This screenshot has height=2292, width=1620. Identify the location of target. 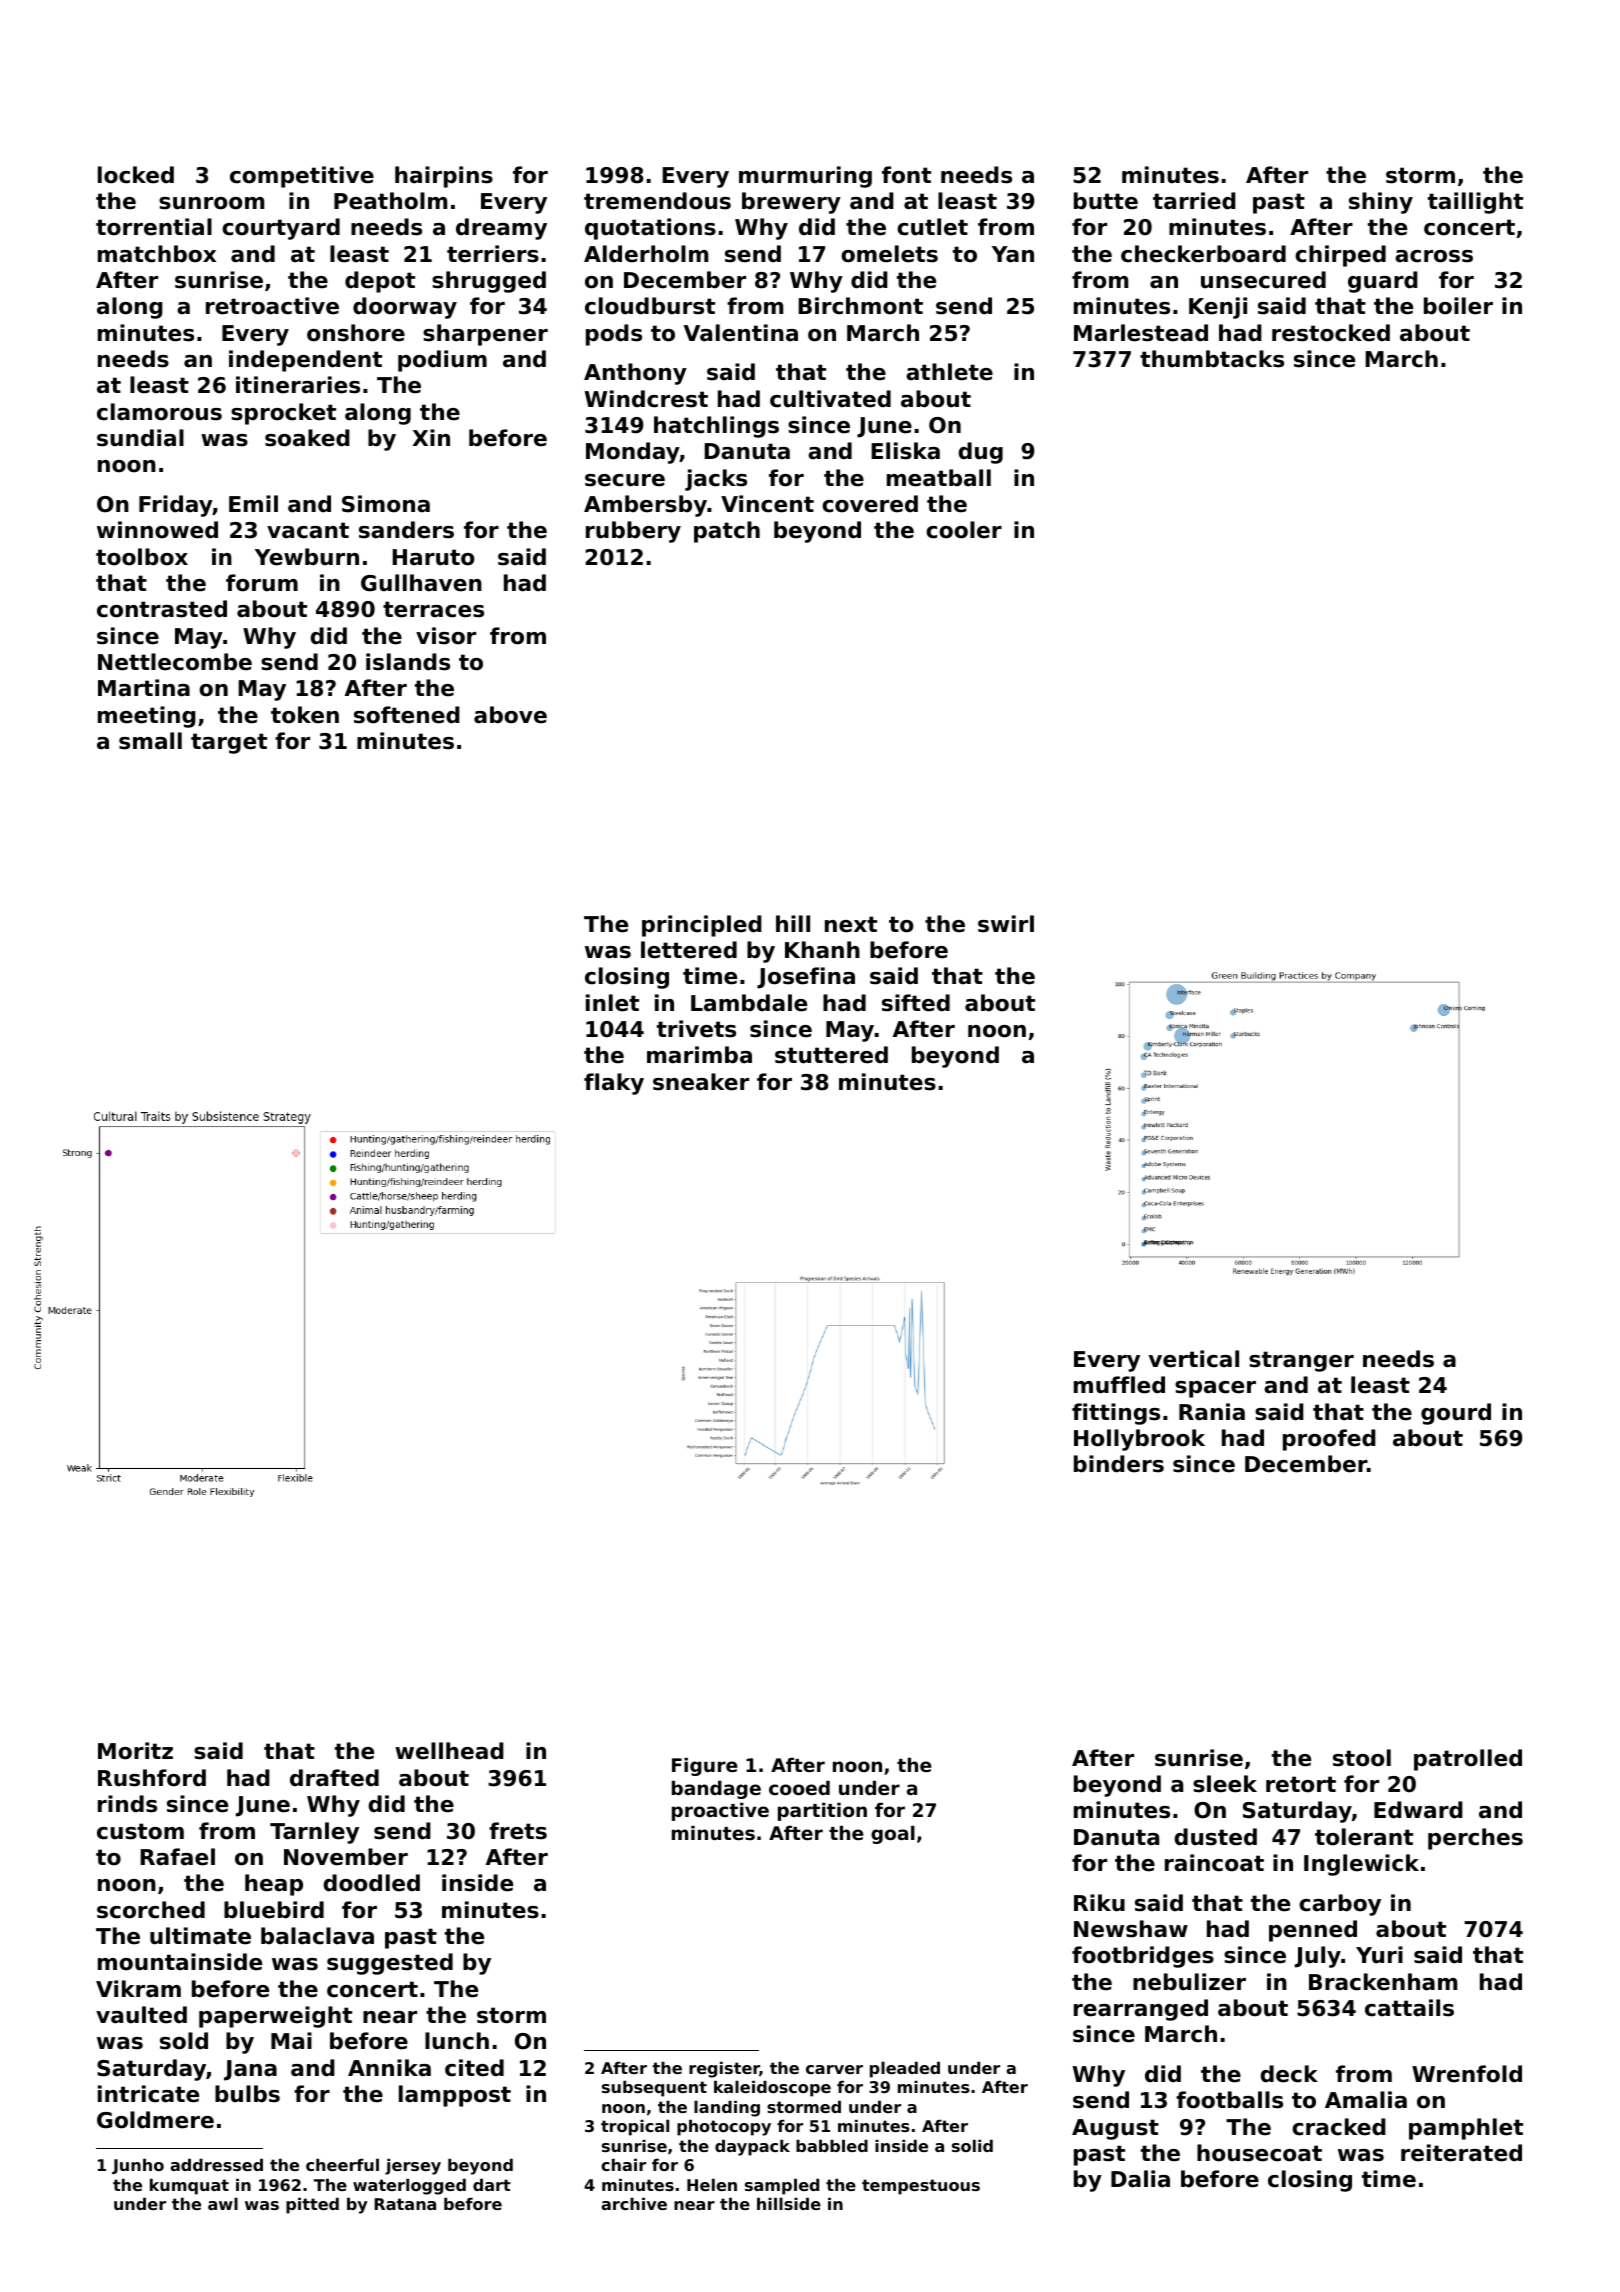
(229, 743).
